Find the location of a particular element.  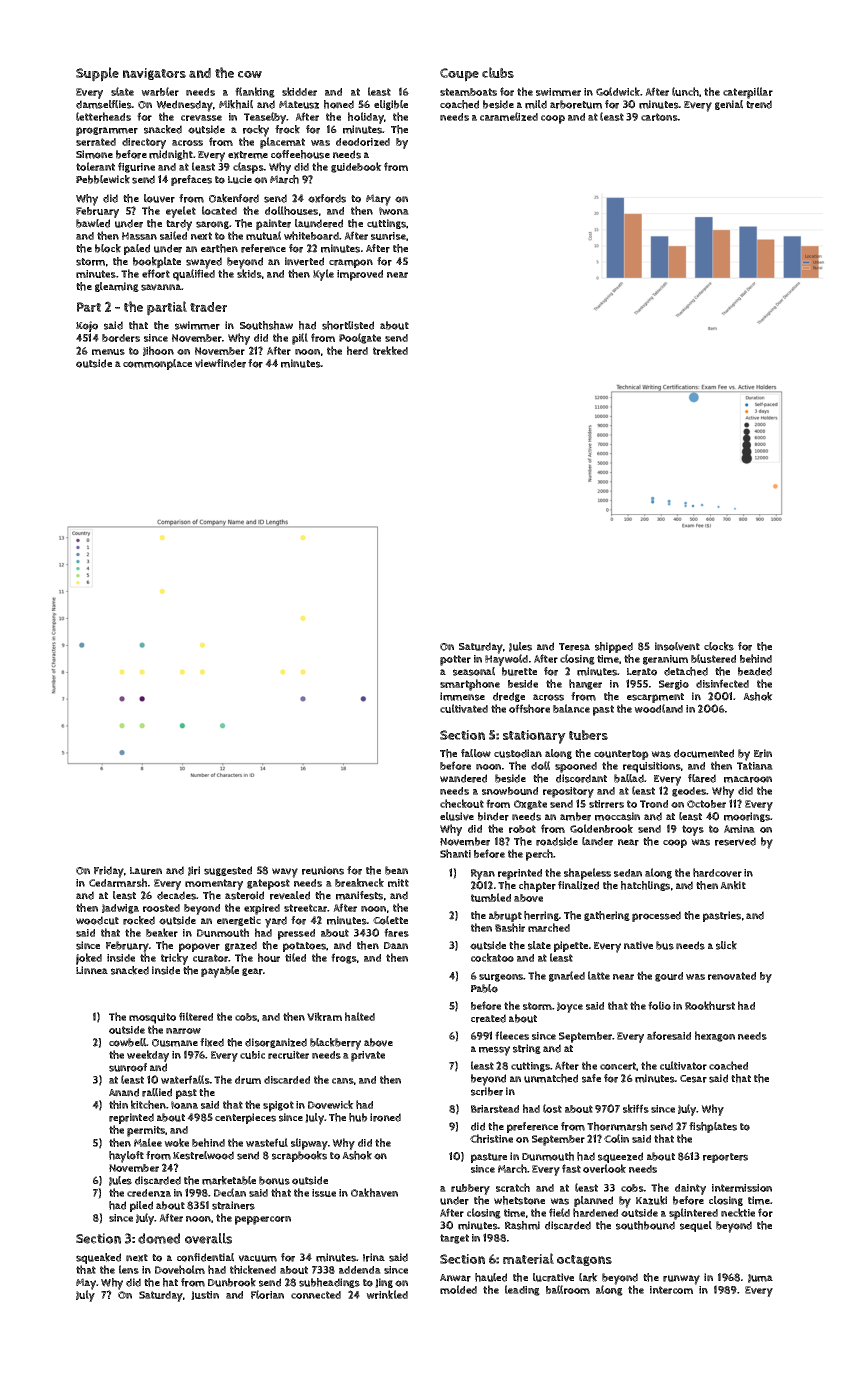

molded is located at coordinates (458, 1289).
